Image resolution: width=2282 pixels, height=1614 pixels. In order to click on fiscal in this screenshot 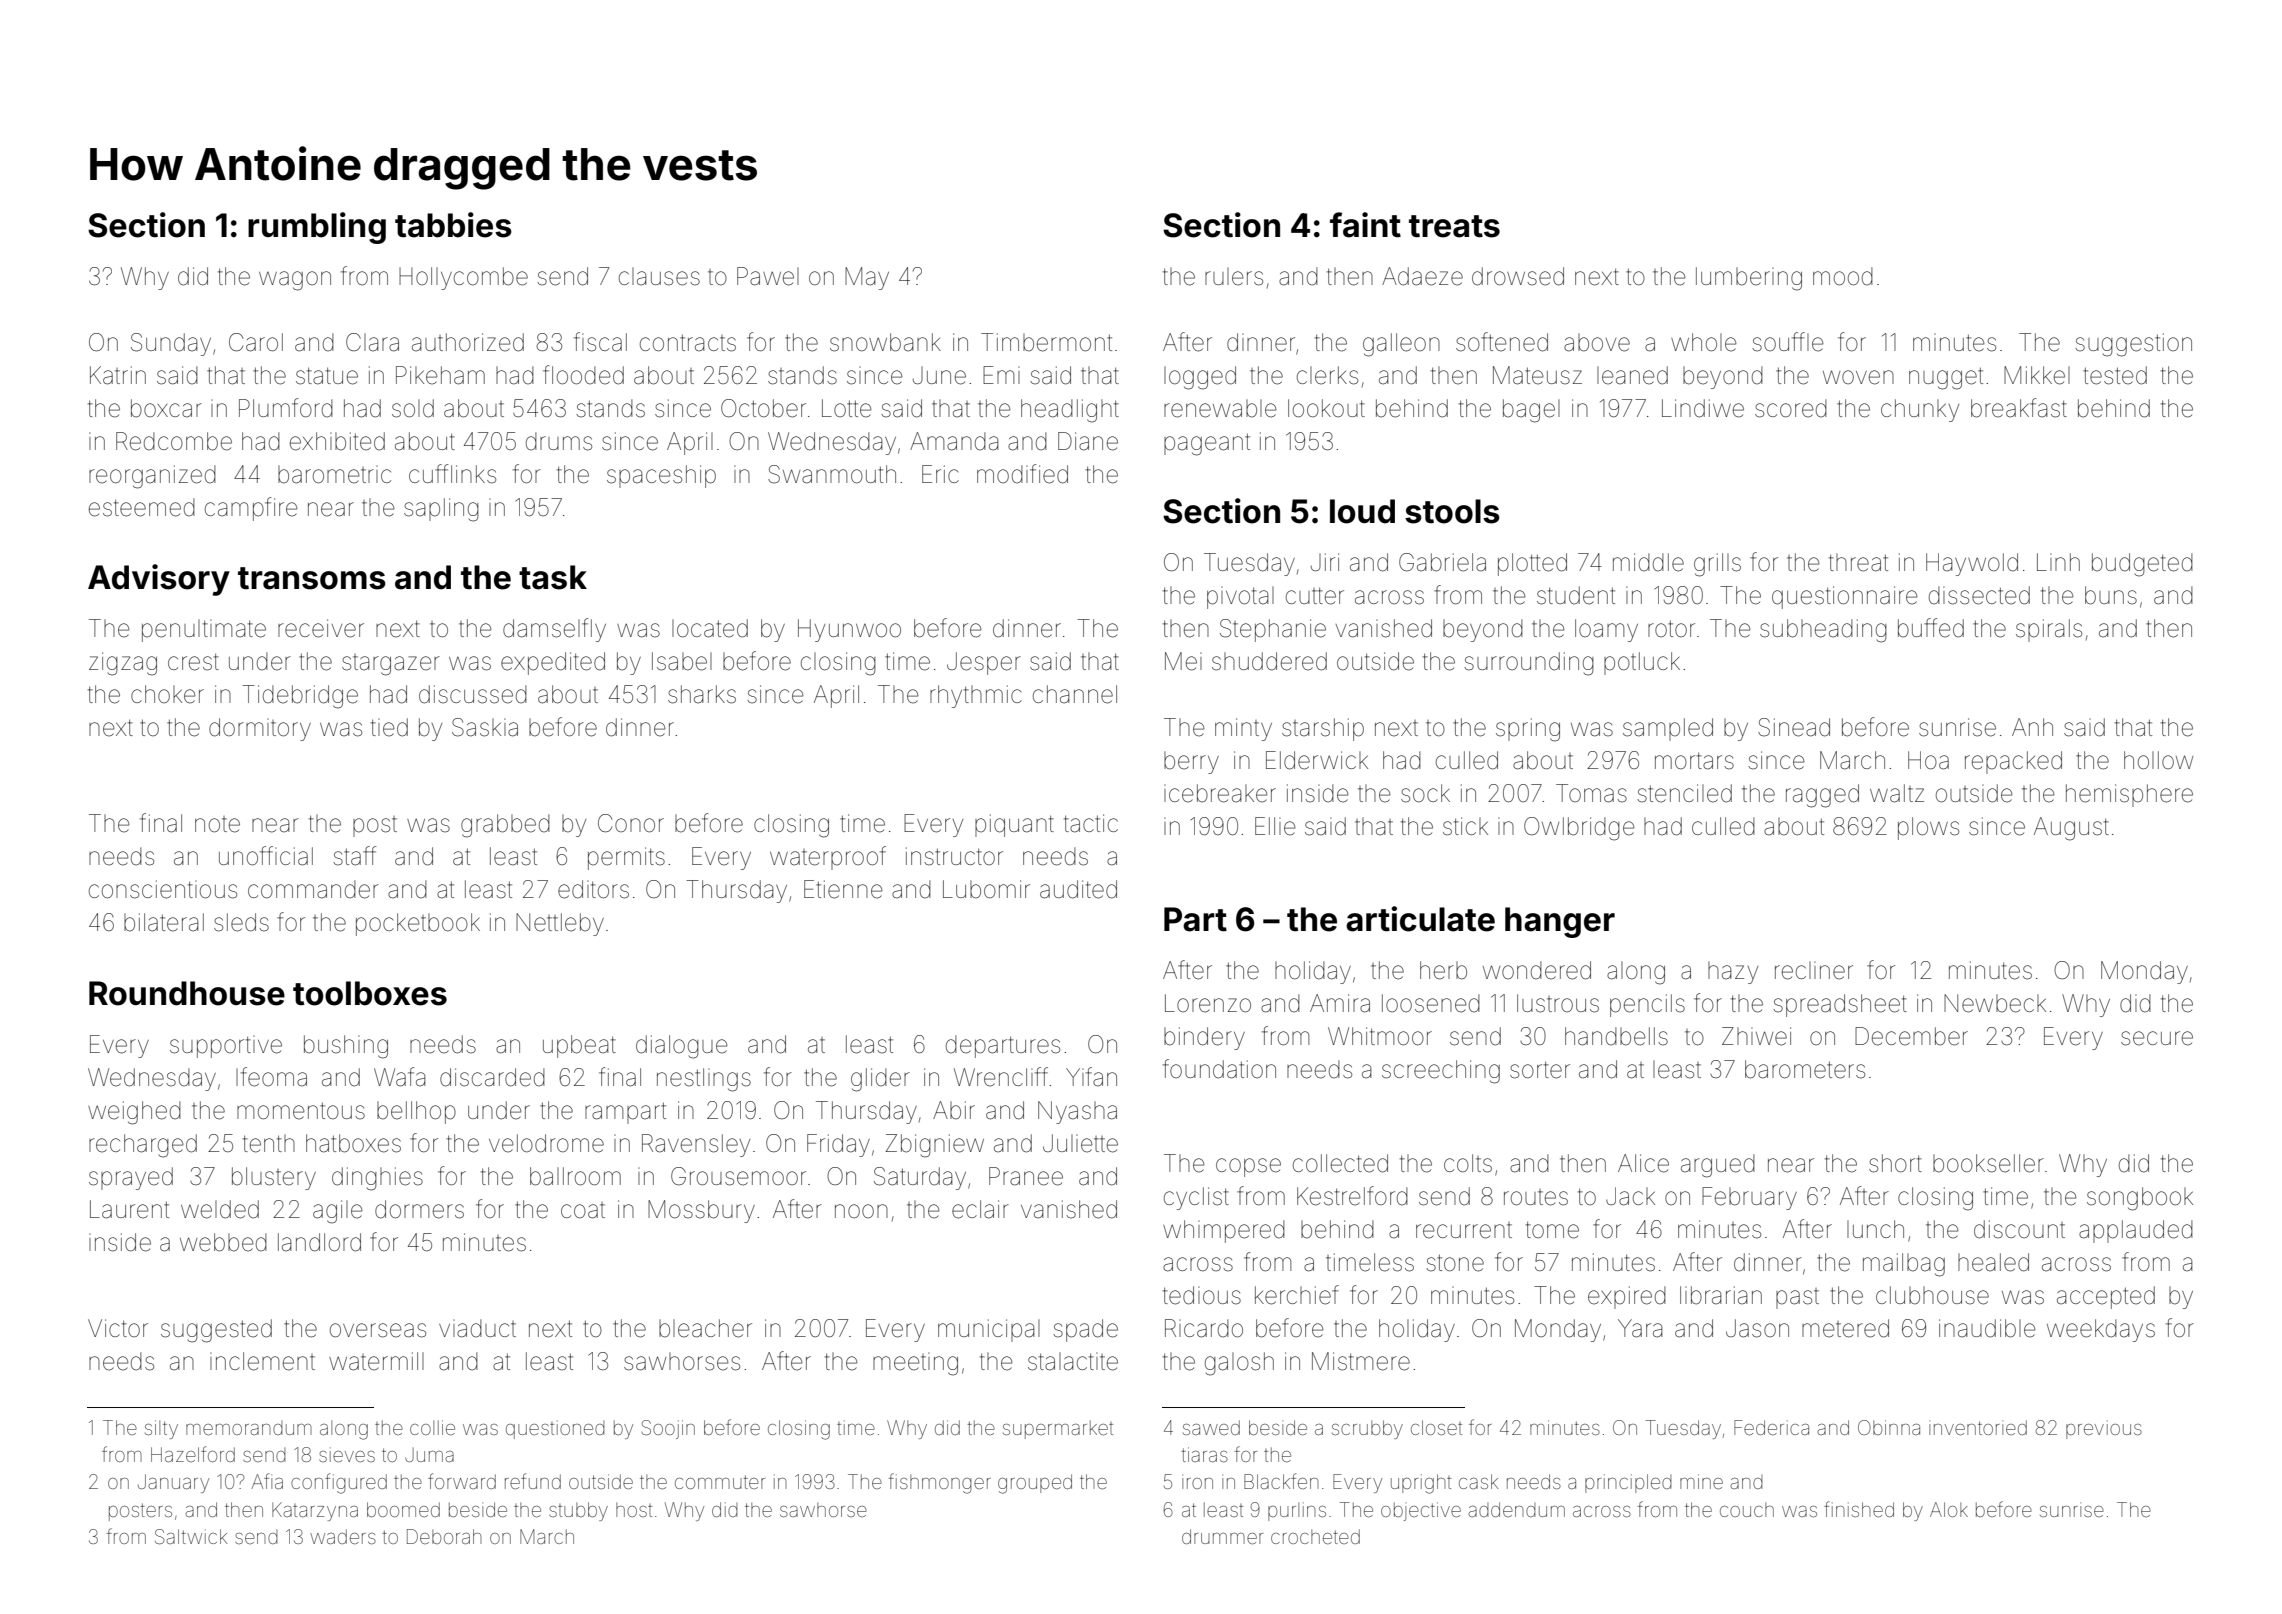, I will do `click(600, 342)`.
